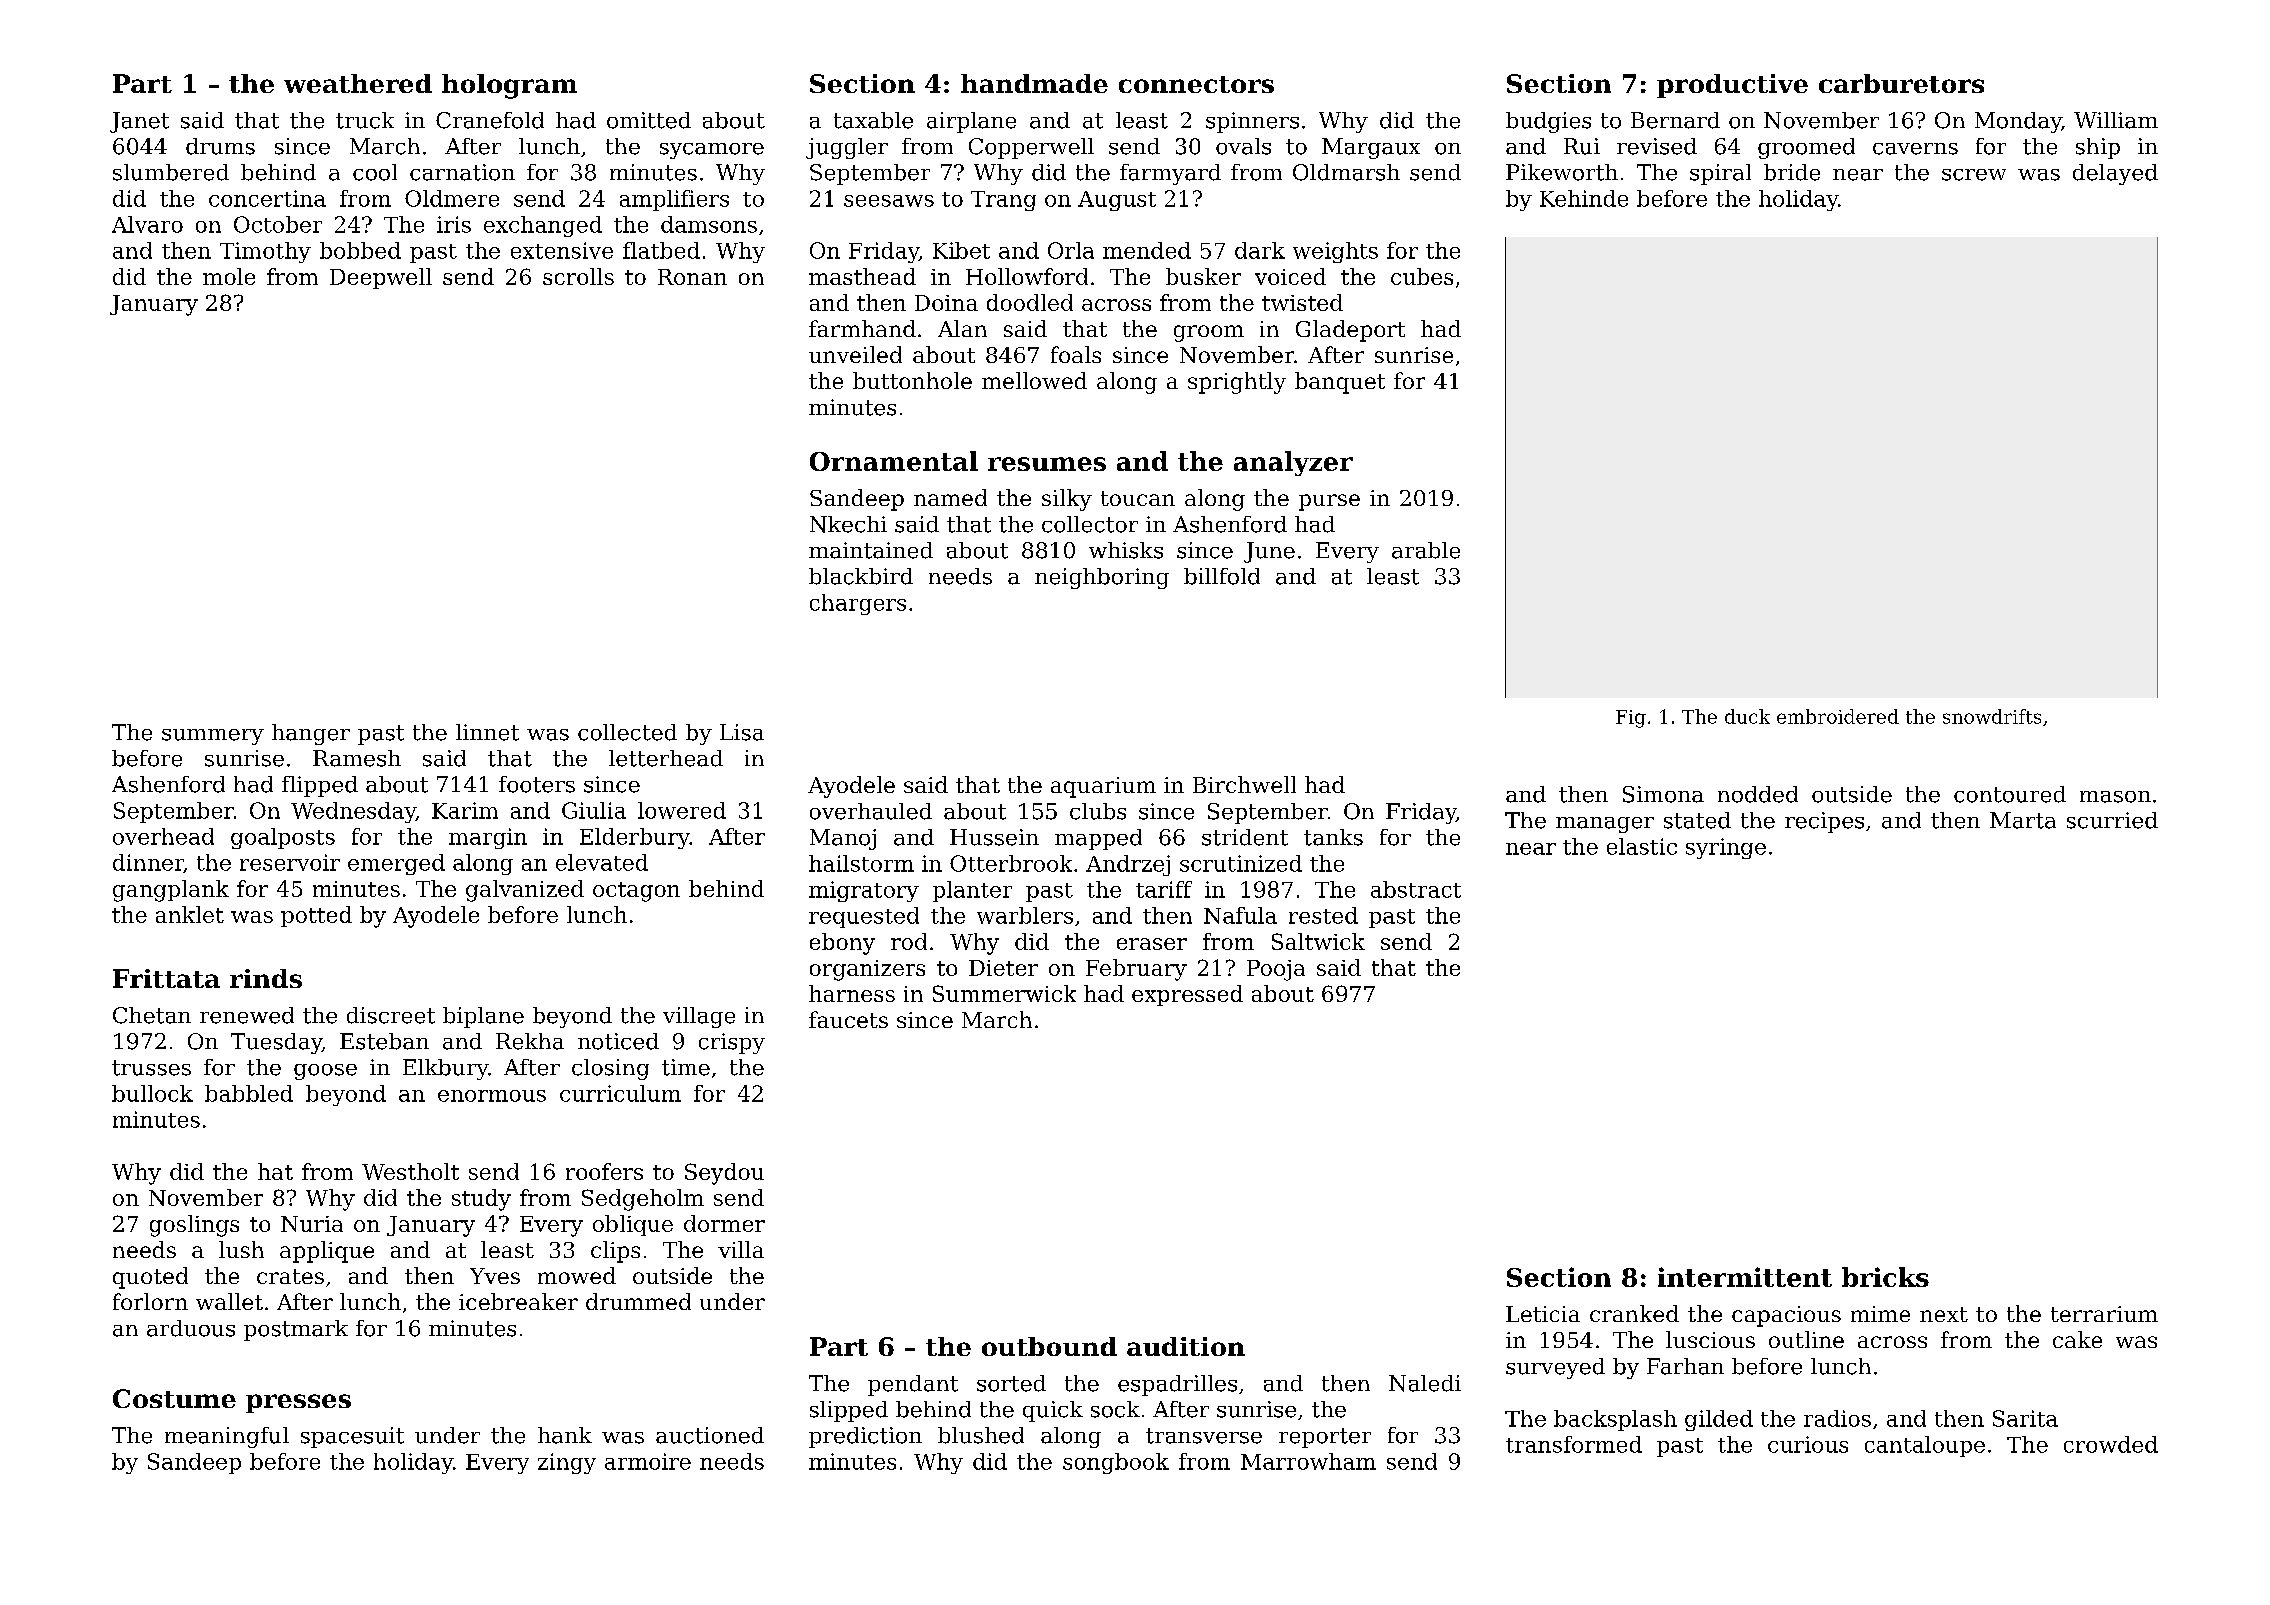 This document has width=2270, height=1605. Describe the element at coordinates (1838, 716) in the document. I see `embroidered` at that location.
